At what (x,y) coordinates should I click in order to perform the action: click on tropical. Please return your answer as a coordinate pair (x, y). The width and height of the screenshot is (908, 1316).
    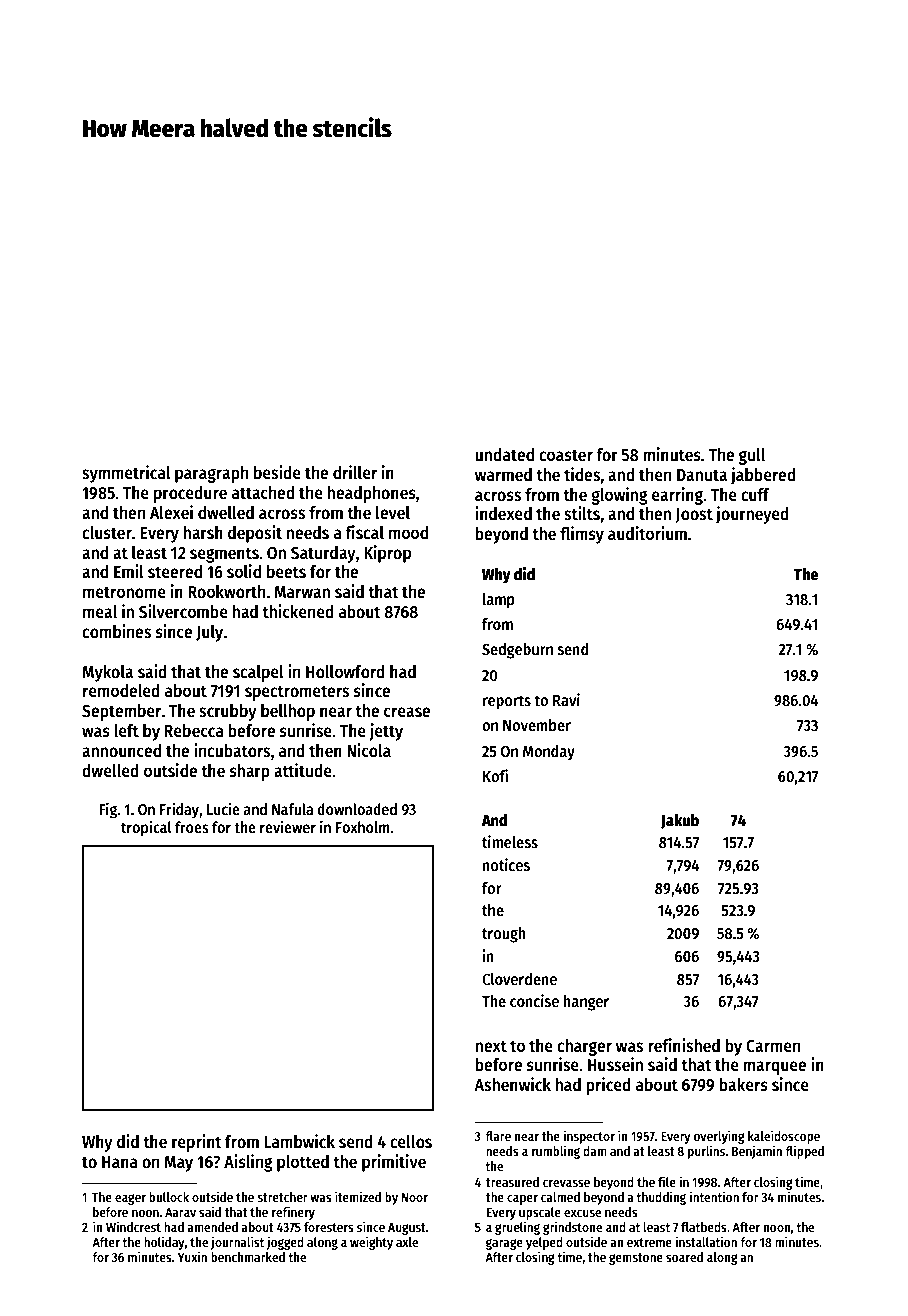
    Looking at the image, I should click on (146, 828).
